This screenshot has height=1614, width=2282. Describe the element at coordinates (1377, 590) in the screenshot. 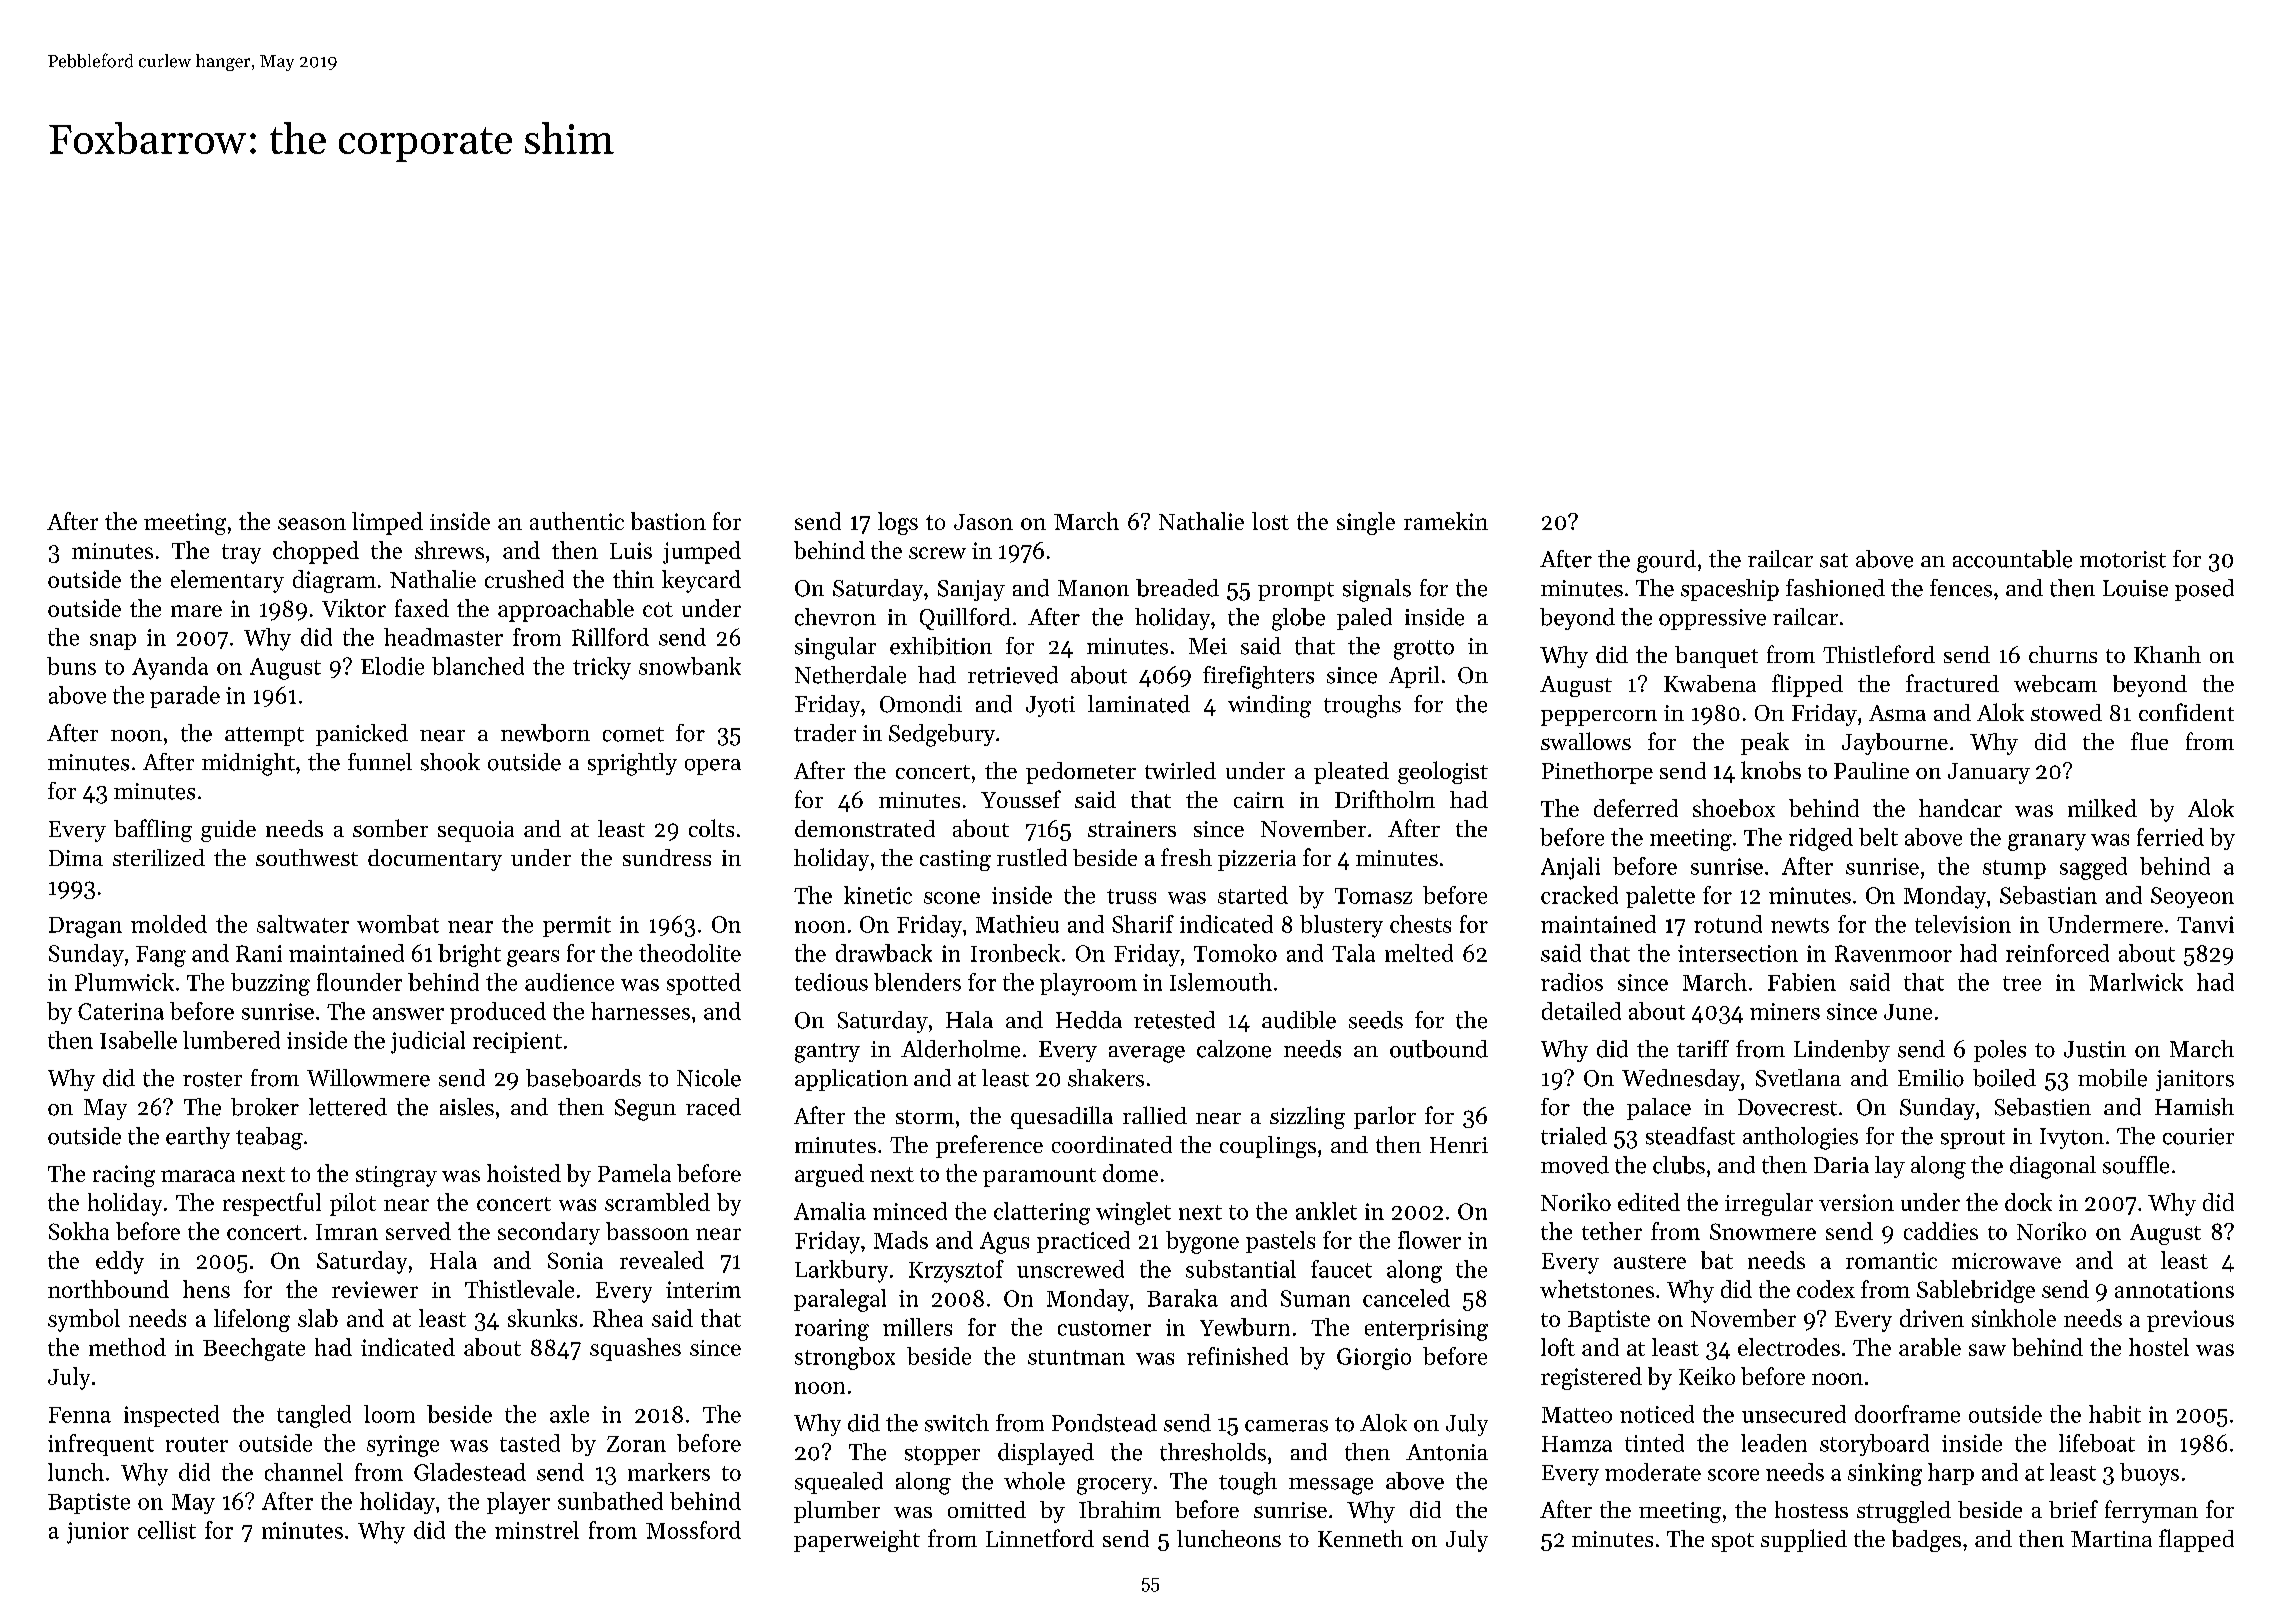

I see `signals` at that location.
